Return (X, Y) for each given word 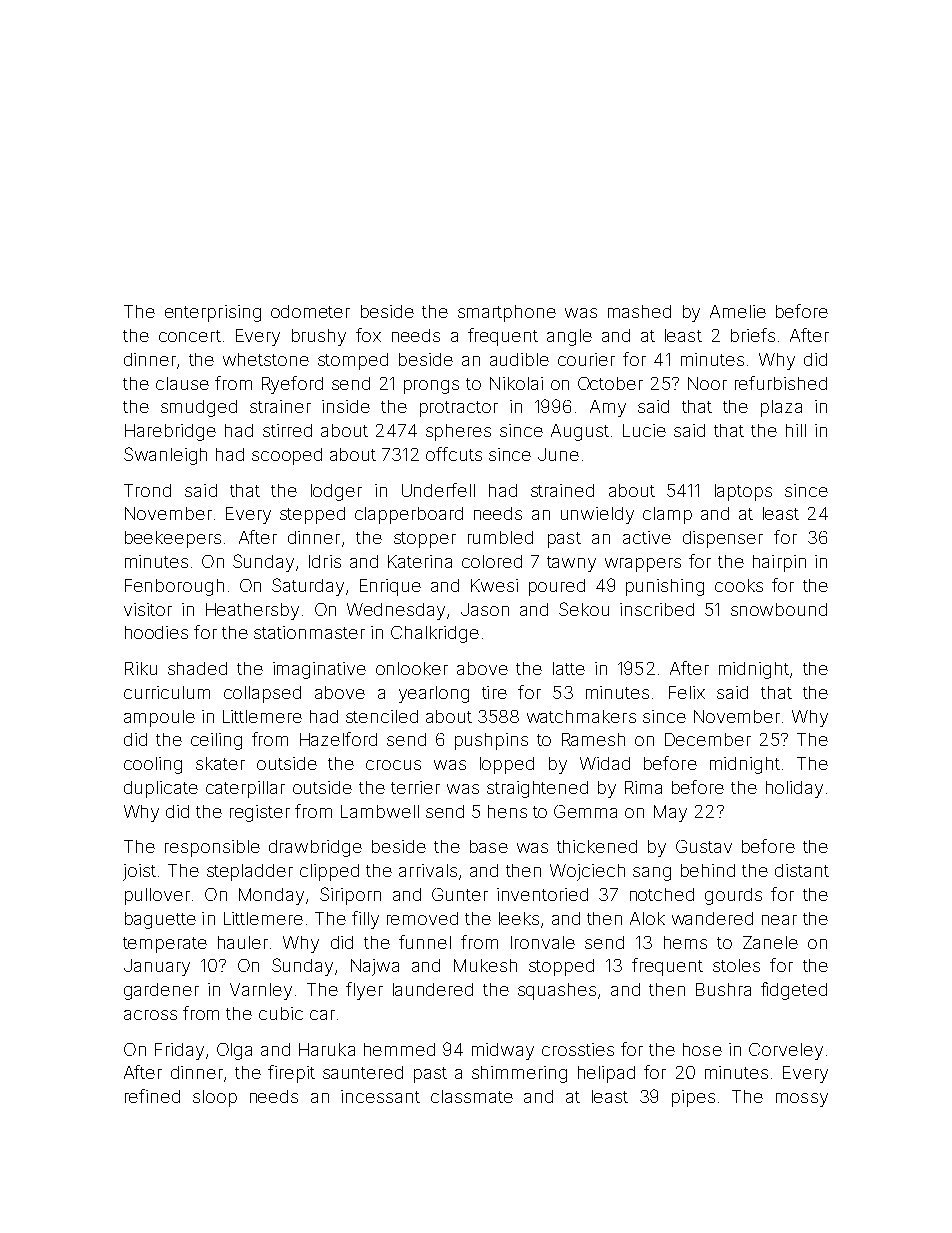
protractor (459, 409)
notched (662, 894)
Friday (179, 1051)
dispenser (723, 539)
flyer (364, 991)
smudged (199, 408)
